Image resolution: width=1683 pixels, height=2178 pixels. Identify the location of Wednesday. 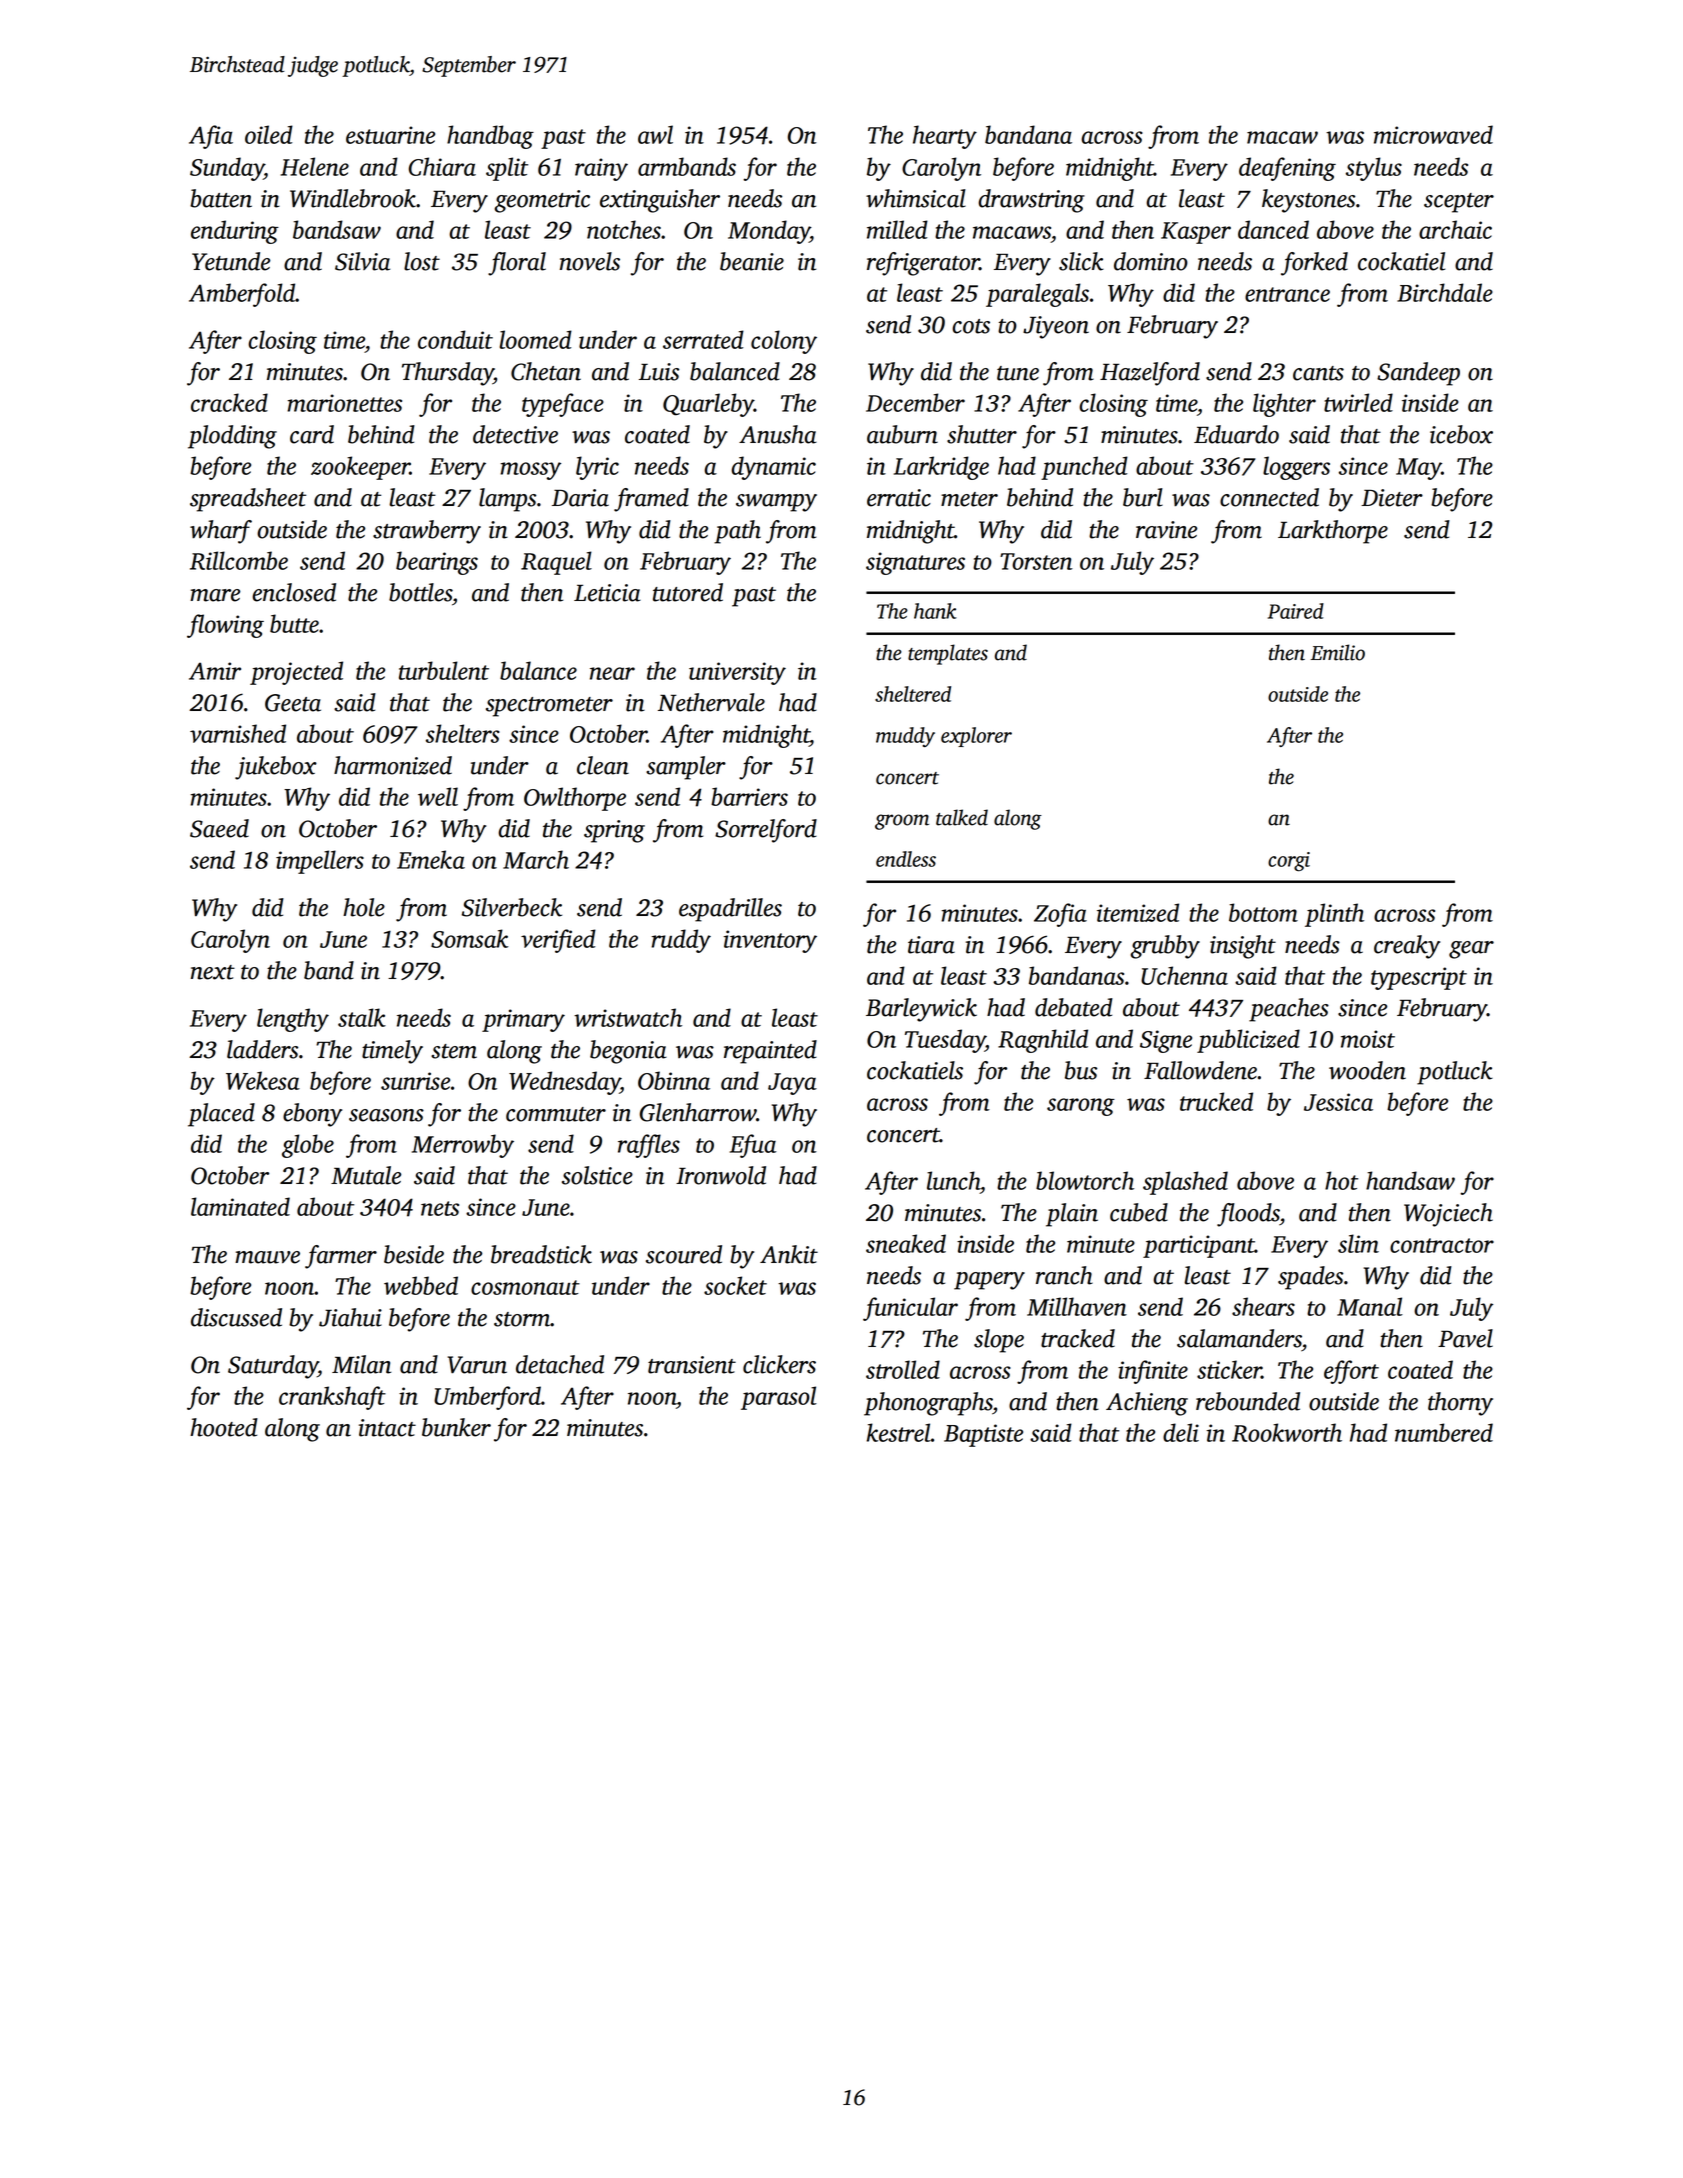
(564, 1083).
